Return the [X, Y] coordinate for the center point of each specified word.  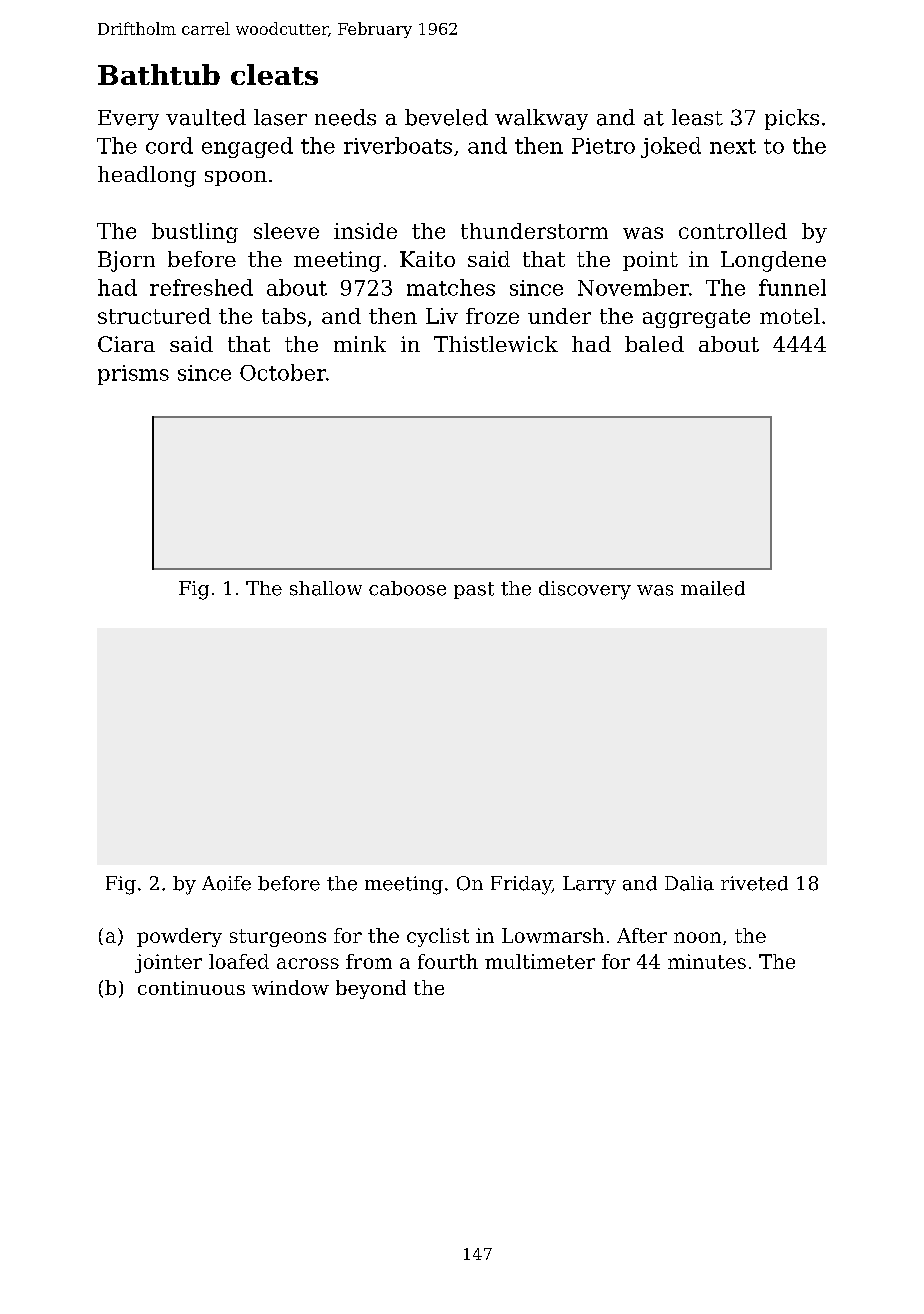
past [474, 590]
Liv [442, 316]
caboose [407, 588]
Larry [589, 885]
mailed [713, 588]
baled [654, 344]
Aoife [226, 883]
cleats [274, 74]
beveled [446, 117]
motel [790, 316]
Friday [521, 885]
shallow [326, 588]
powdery [179, 937]
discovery [585, 590]
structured [154, 316]
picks [792, 119]
